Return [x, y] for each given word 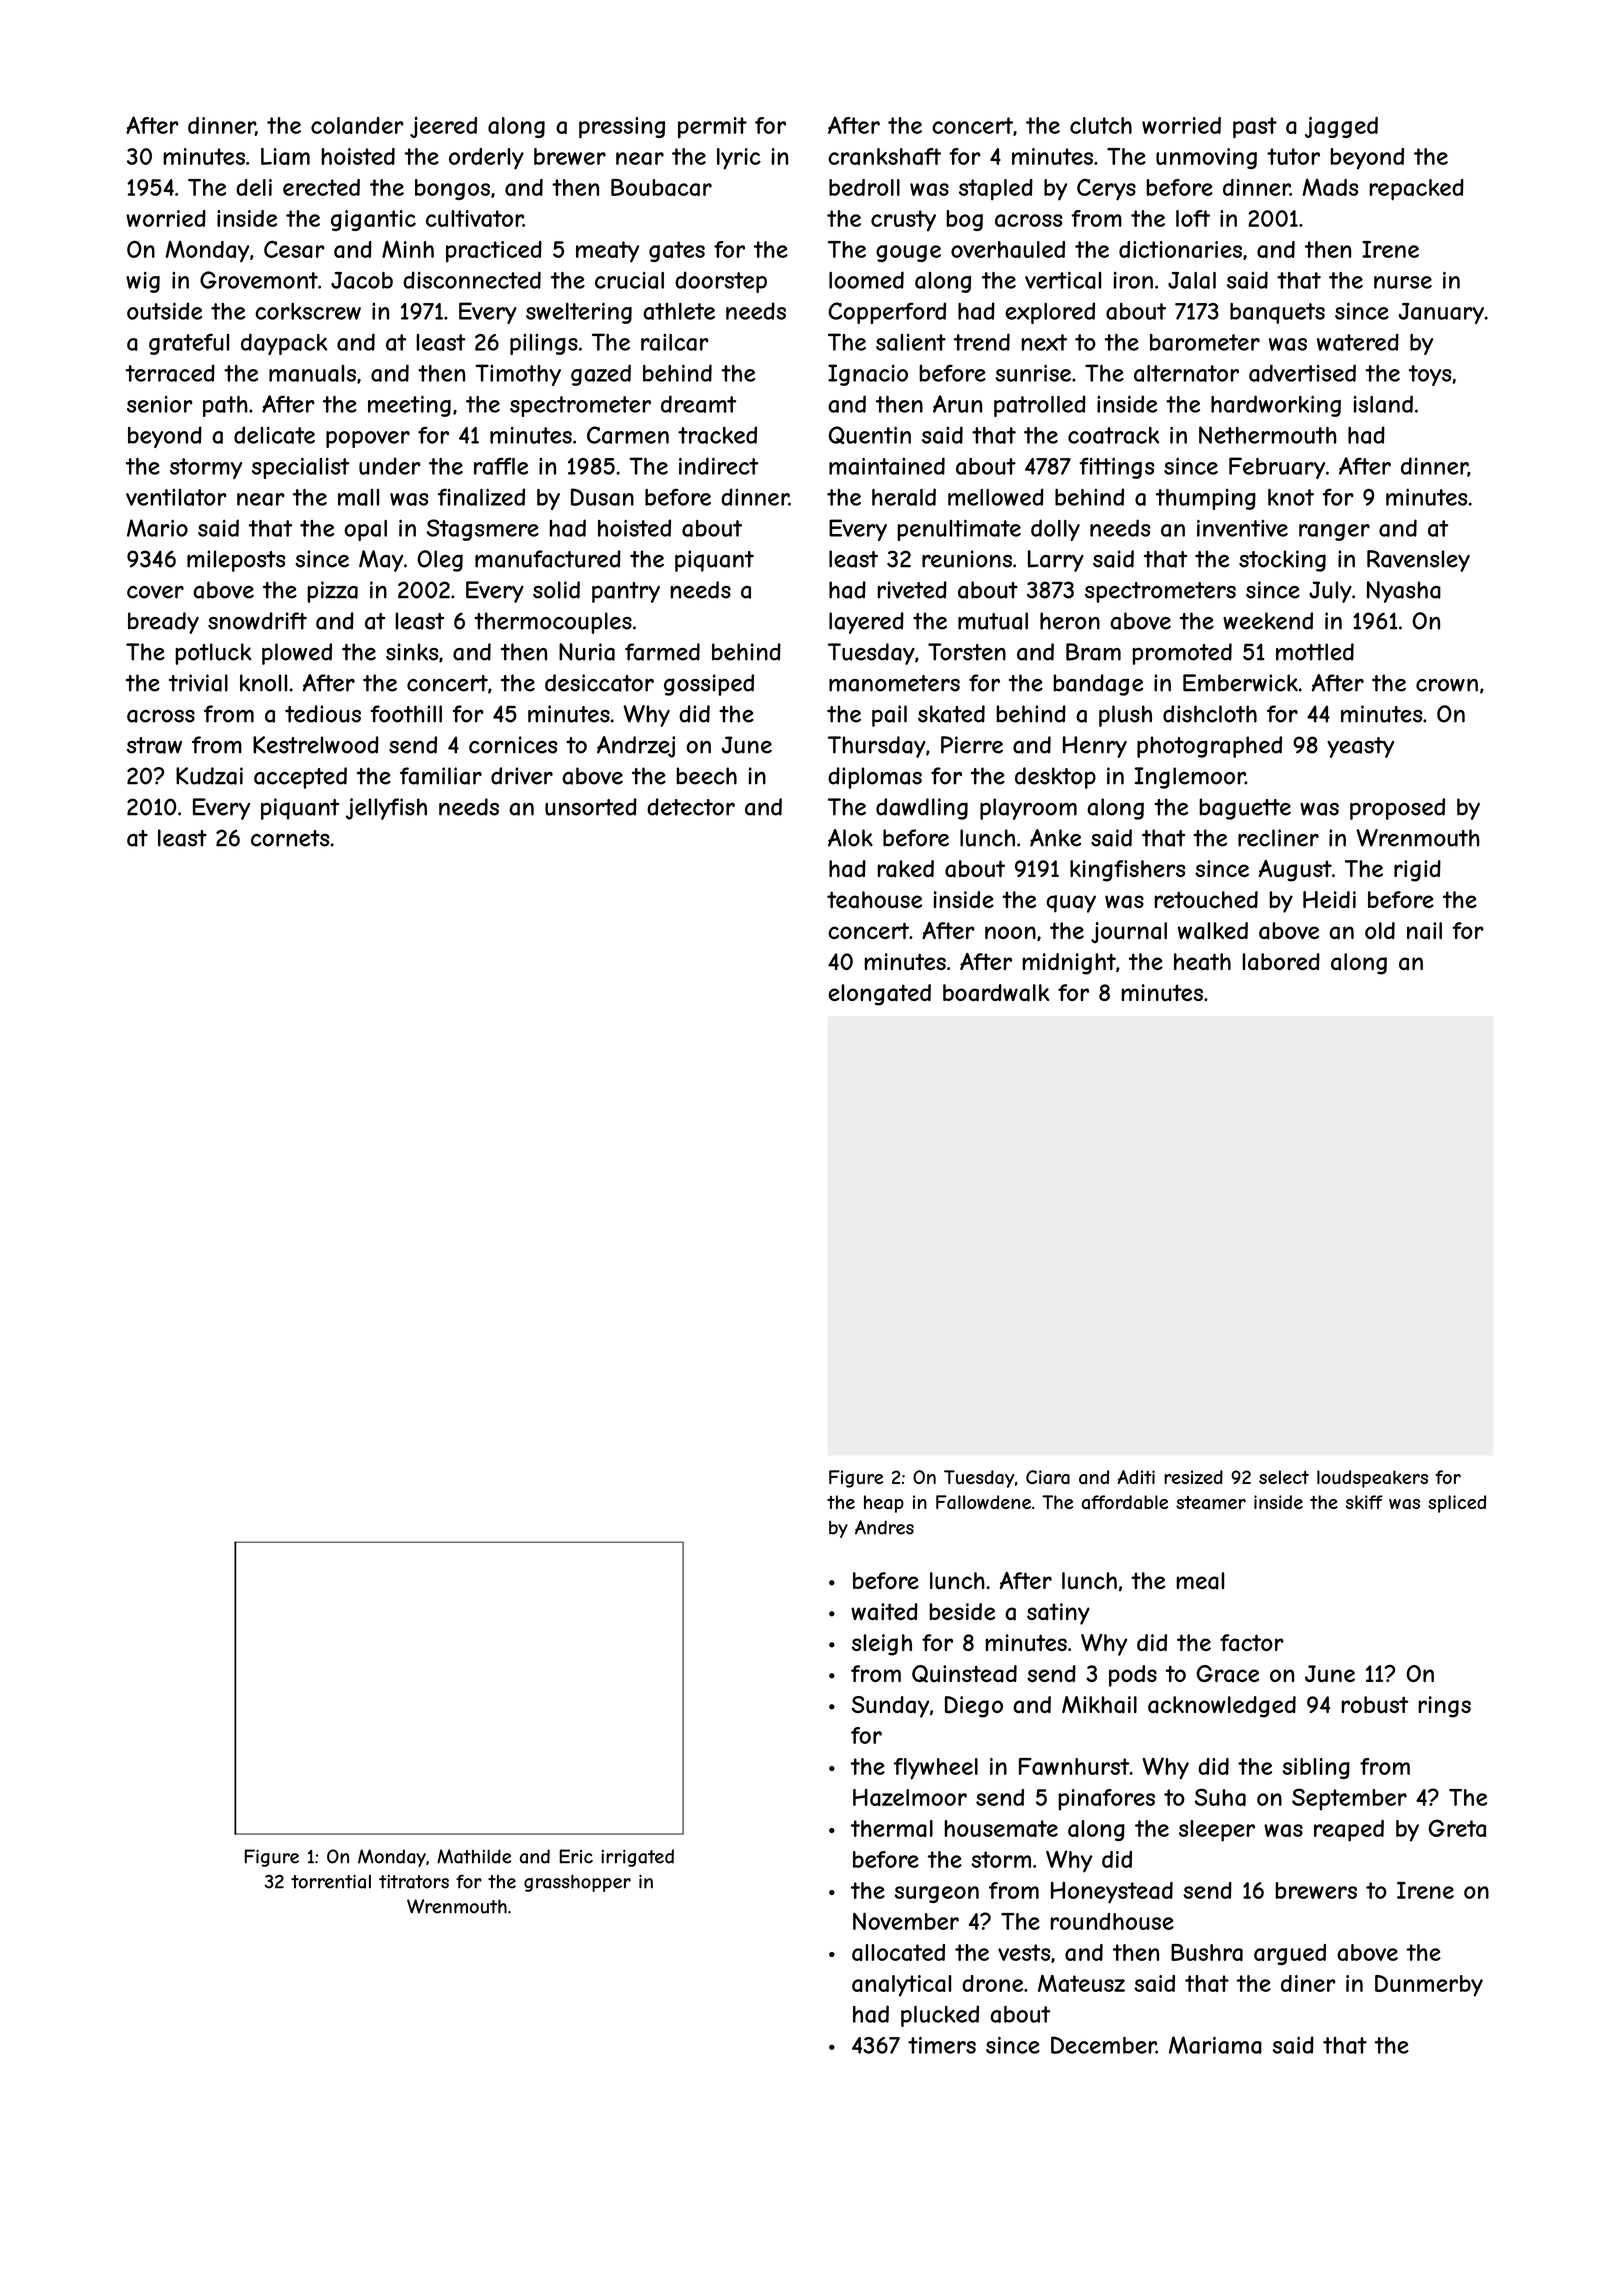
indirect [718, 466]
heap [884, 1504]
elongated [879, 995]
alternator [1186, 373]
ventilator [176, 497]
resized [1193, 1477]
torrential [331, 1881]
